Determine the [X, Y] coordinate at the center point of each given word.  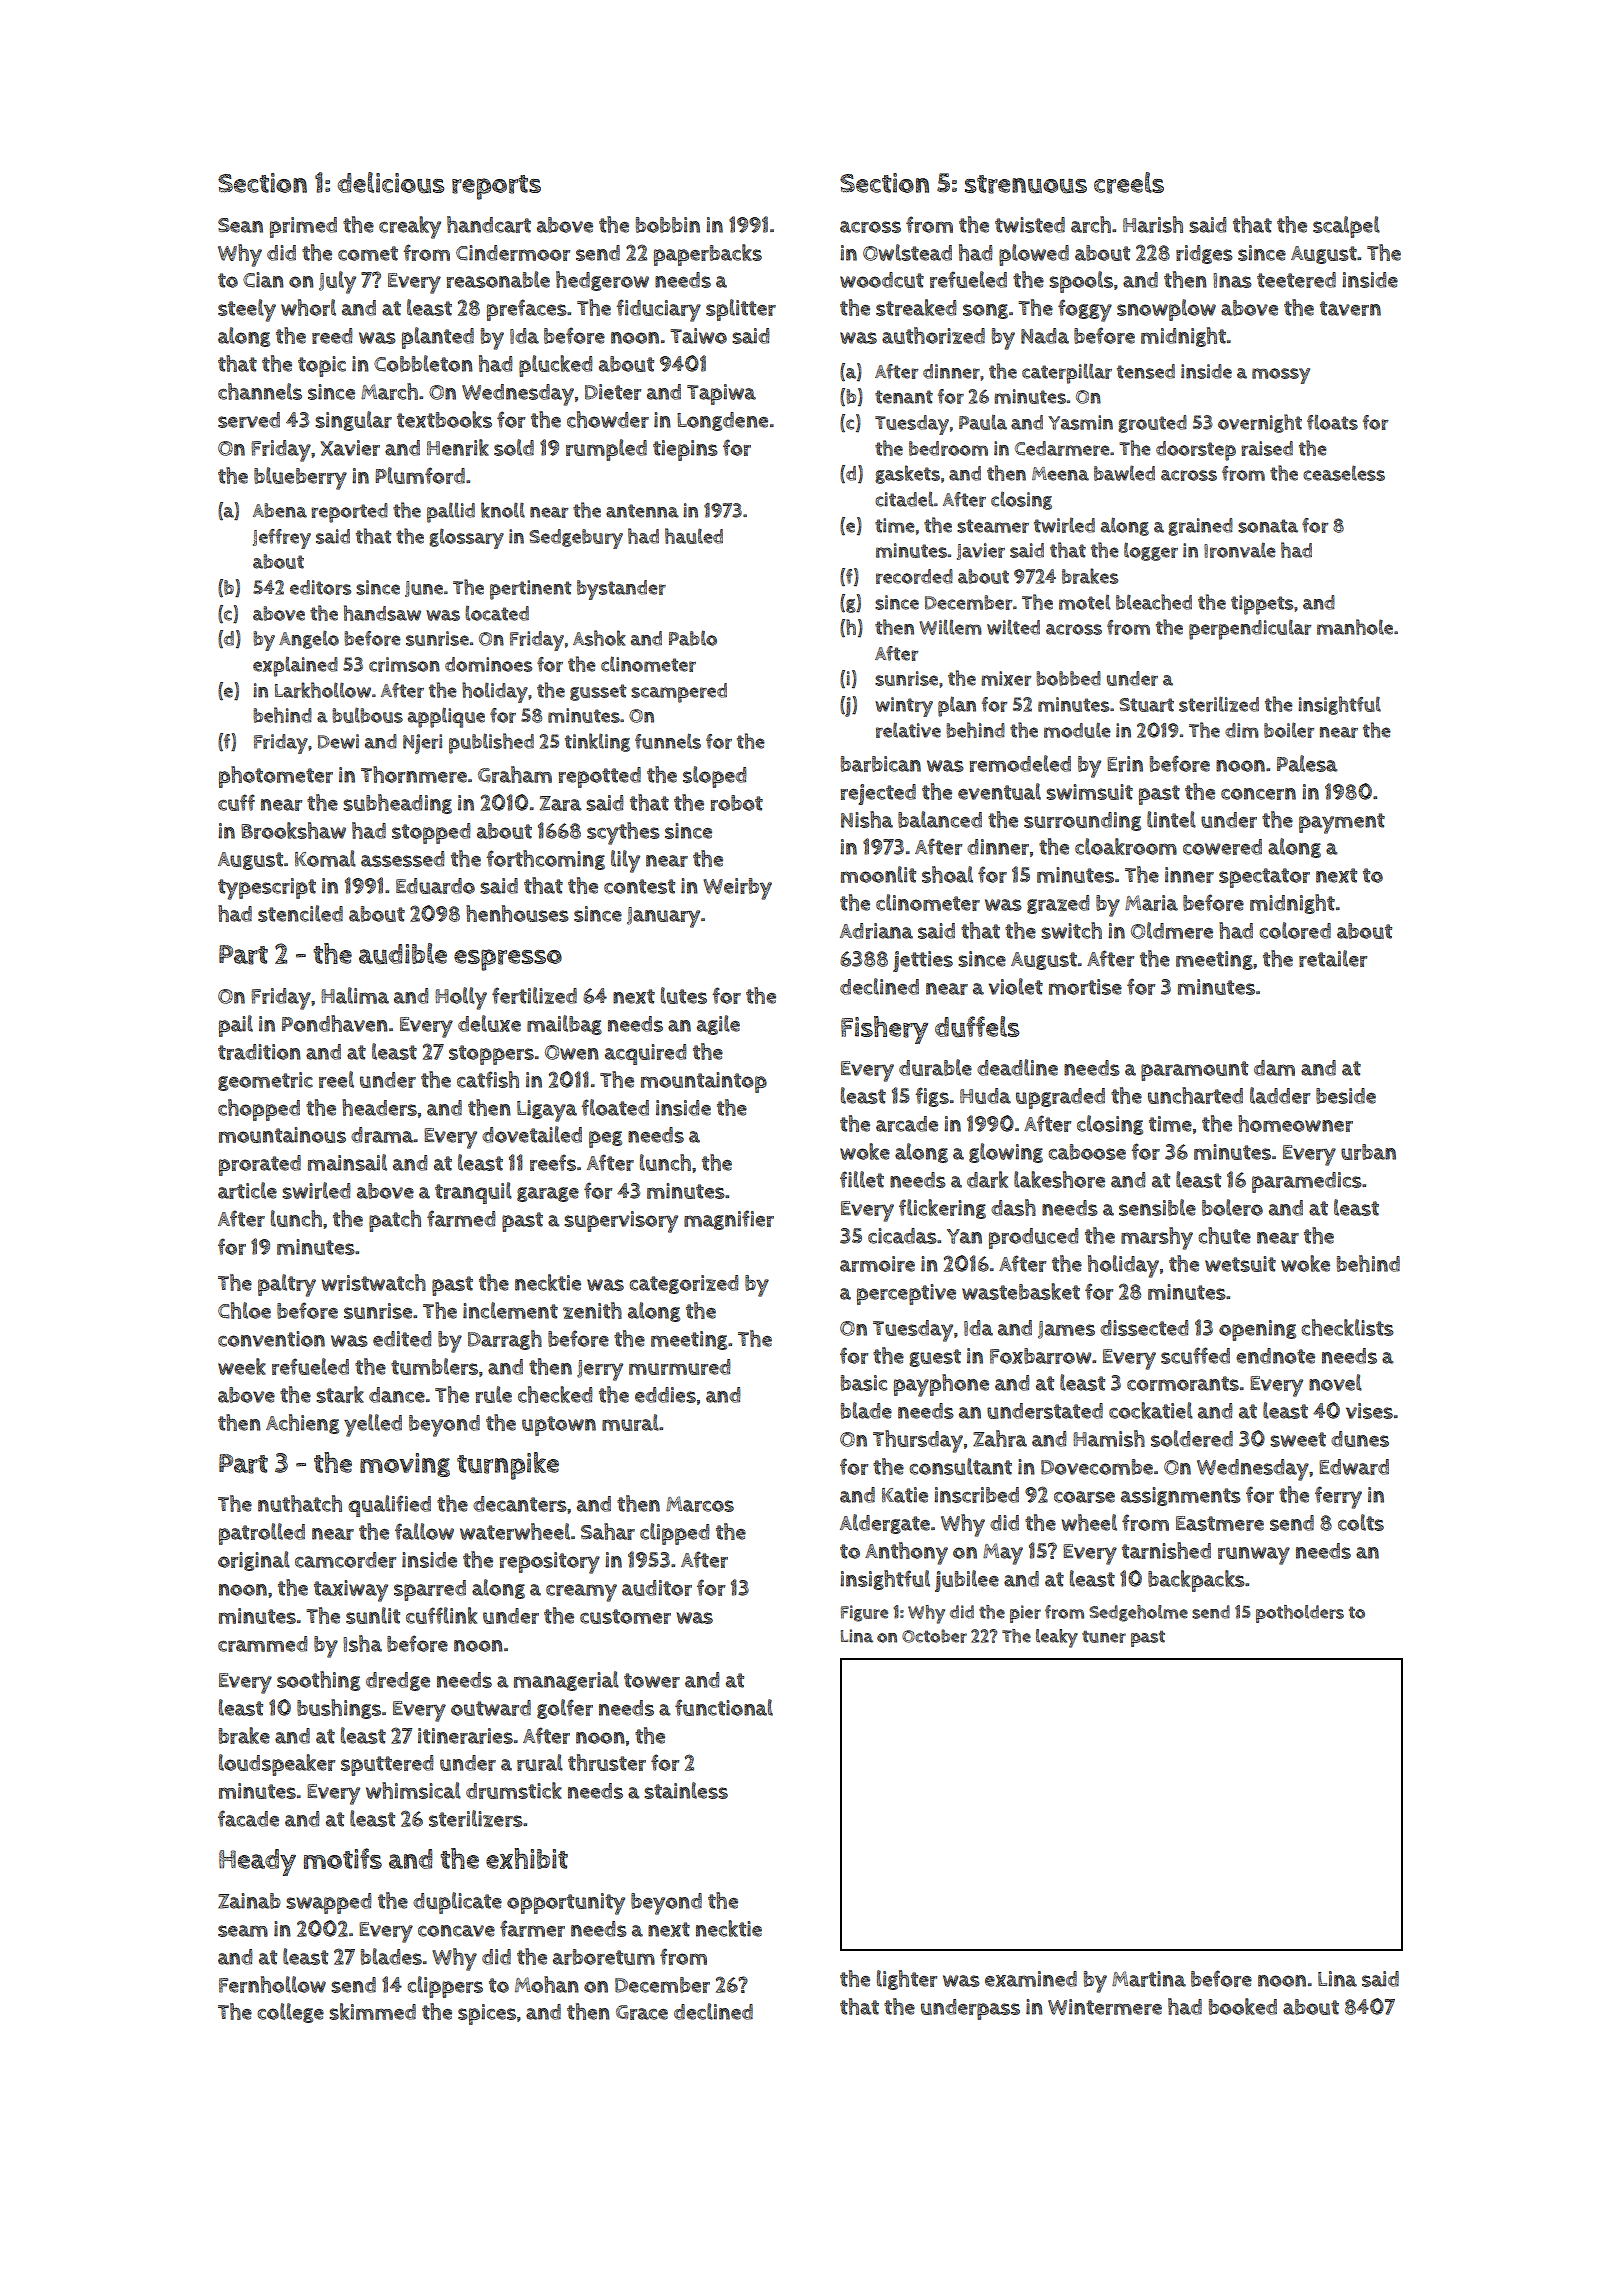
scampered [679, 693]
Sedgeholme [1138, 1613]
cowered [1222, 847]
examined [1031, 1979]
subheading [397, 804]
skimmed [372, 2011]
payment [1342, 823]
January [663, 917]
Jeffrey [282, 539]
